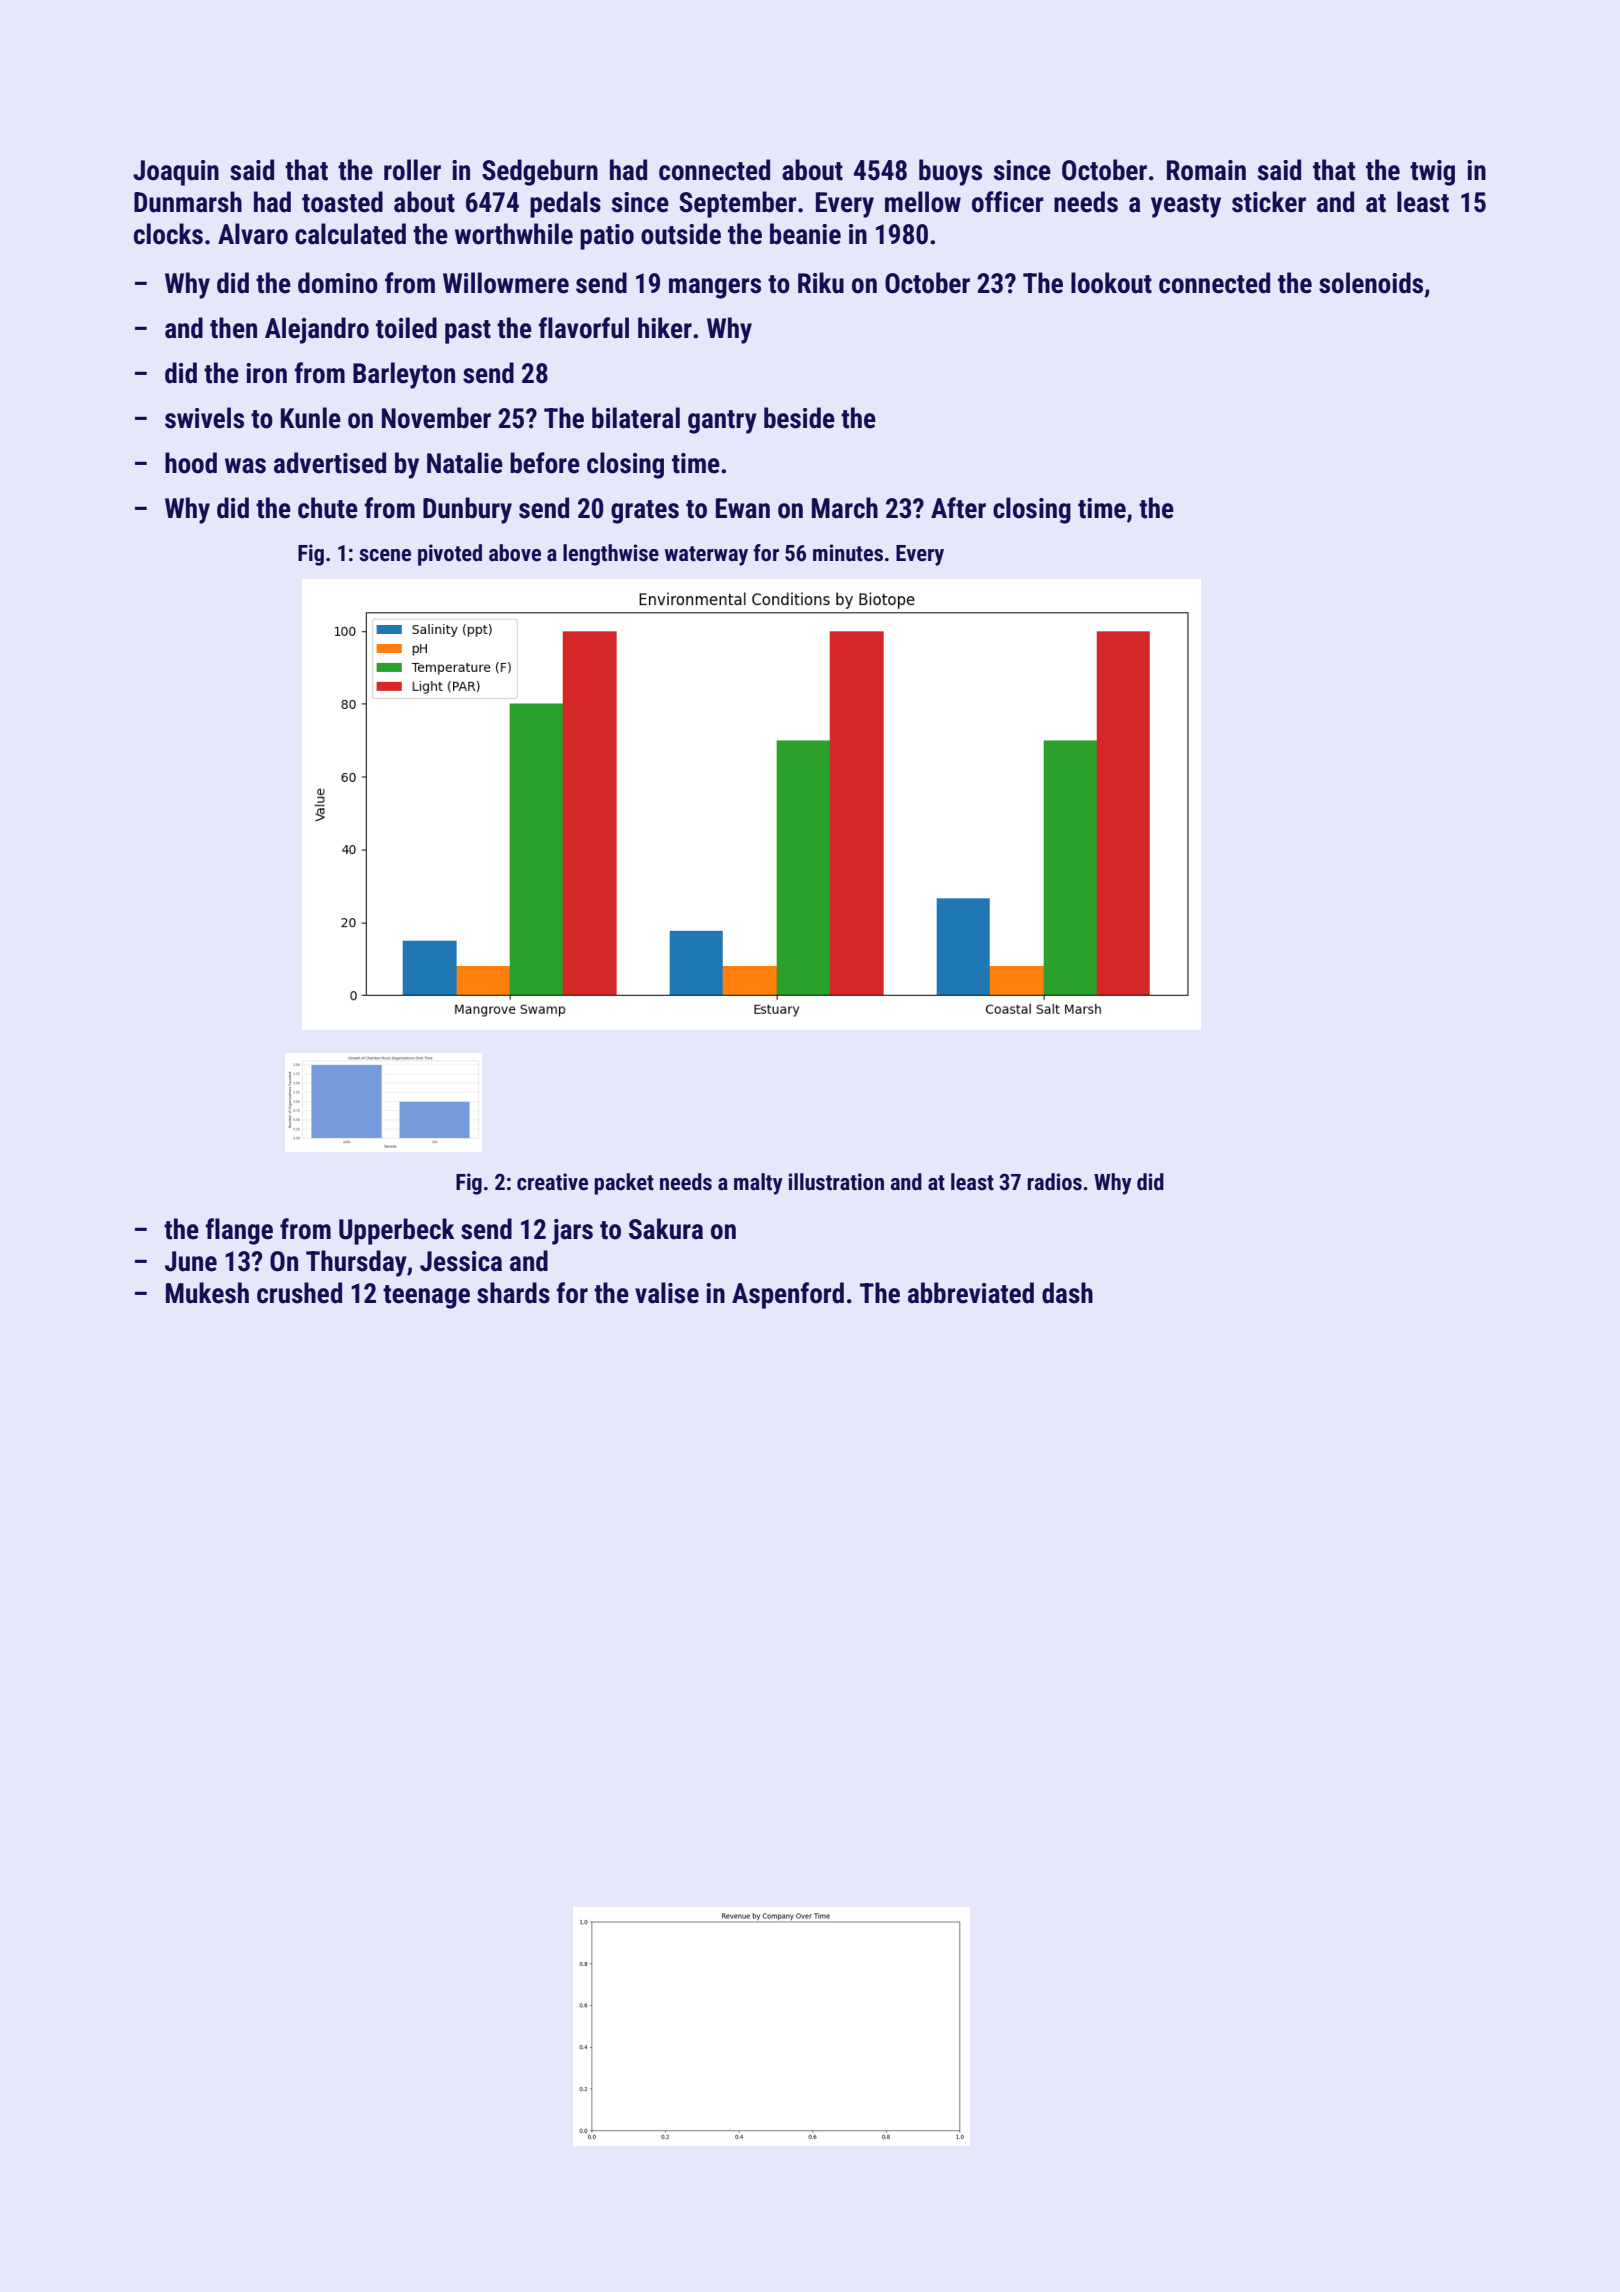  I want to click on waterway, so click(706, 556).
